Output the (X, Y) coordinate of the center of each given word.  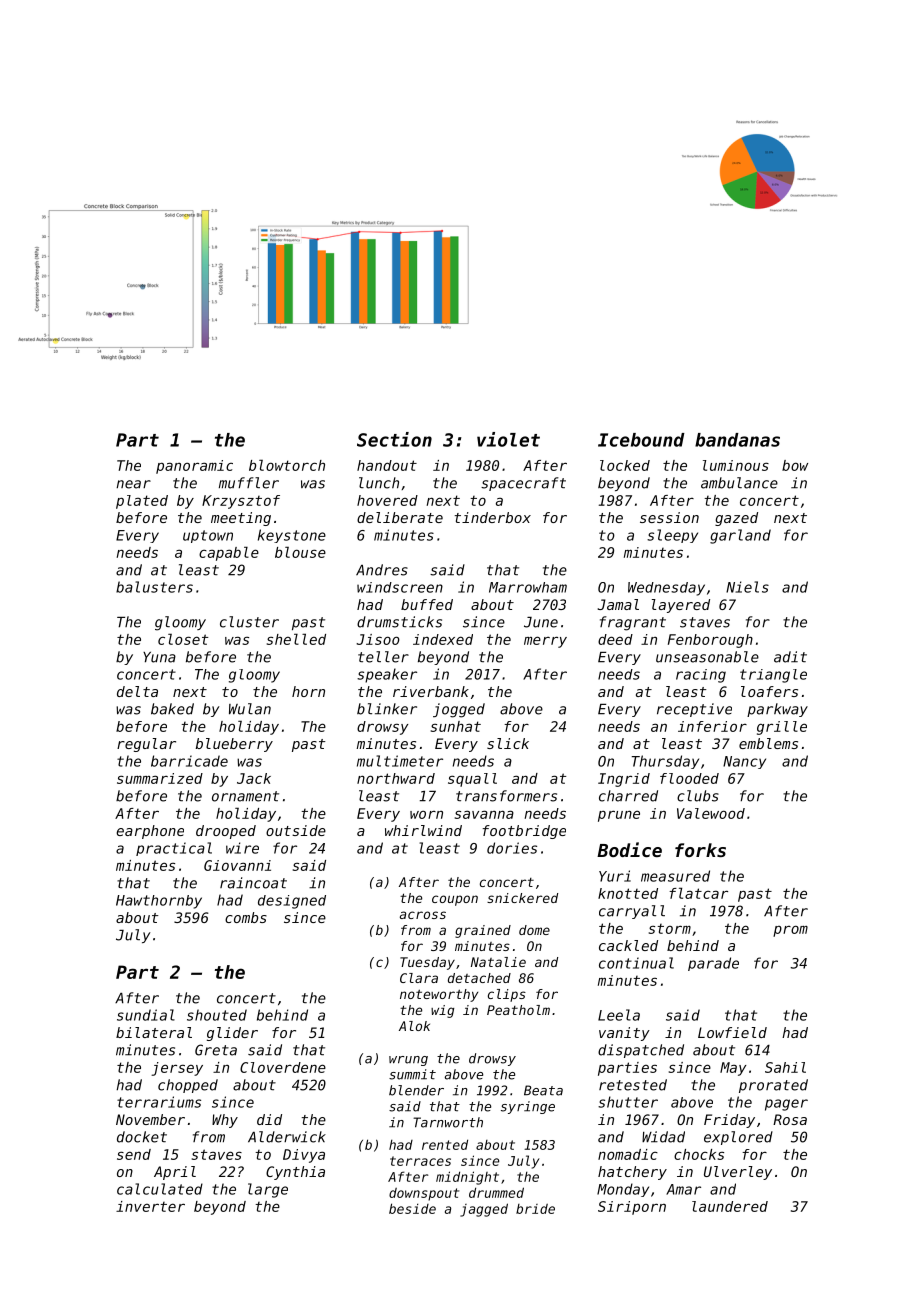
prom (790, 931)
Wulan (250, 709)
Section (394, 439)
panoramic (194, 467)
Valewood (711, 813)
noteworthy (439, 995)
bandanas (737, 440)
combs (246, 917)
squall (472, 780)
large (268, 1190)
